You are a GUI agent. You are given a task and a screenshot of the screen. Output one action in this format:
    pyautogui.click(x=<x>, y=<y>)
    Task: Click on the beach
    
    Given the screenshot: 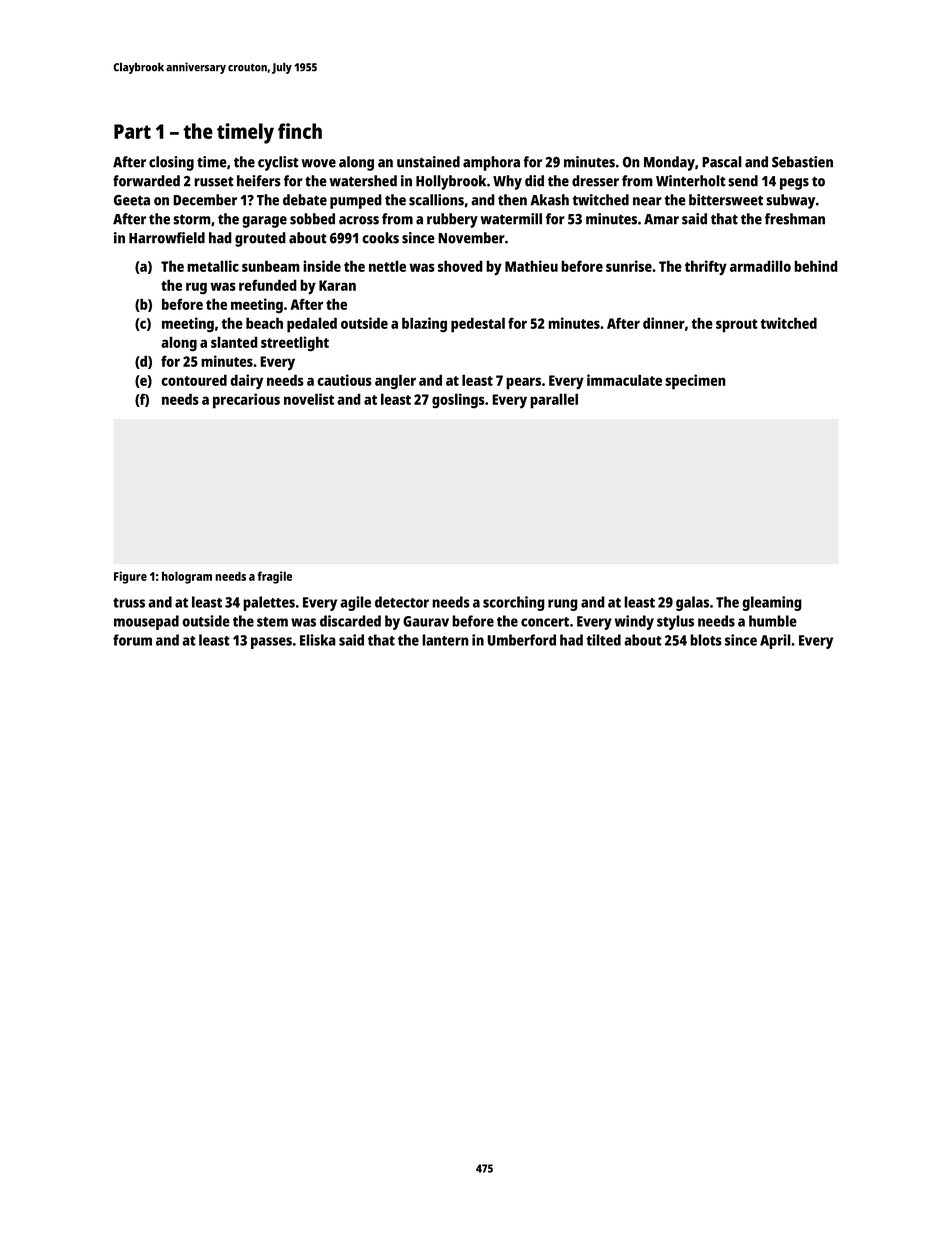 What is the action you would take?
    pyautogui.click(x=264, y=323)
